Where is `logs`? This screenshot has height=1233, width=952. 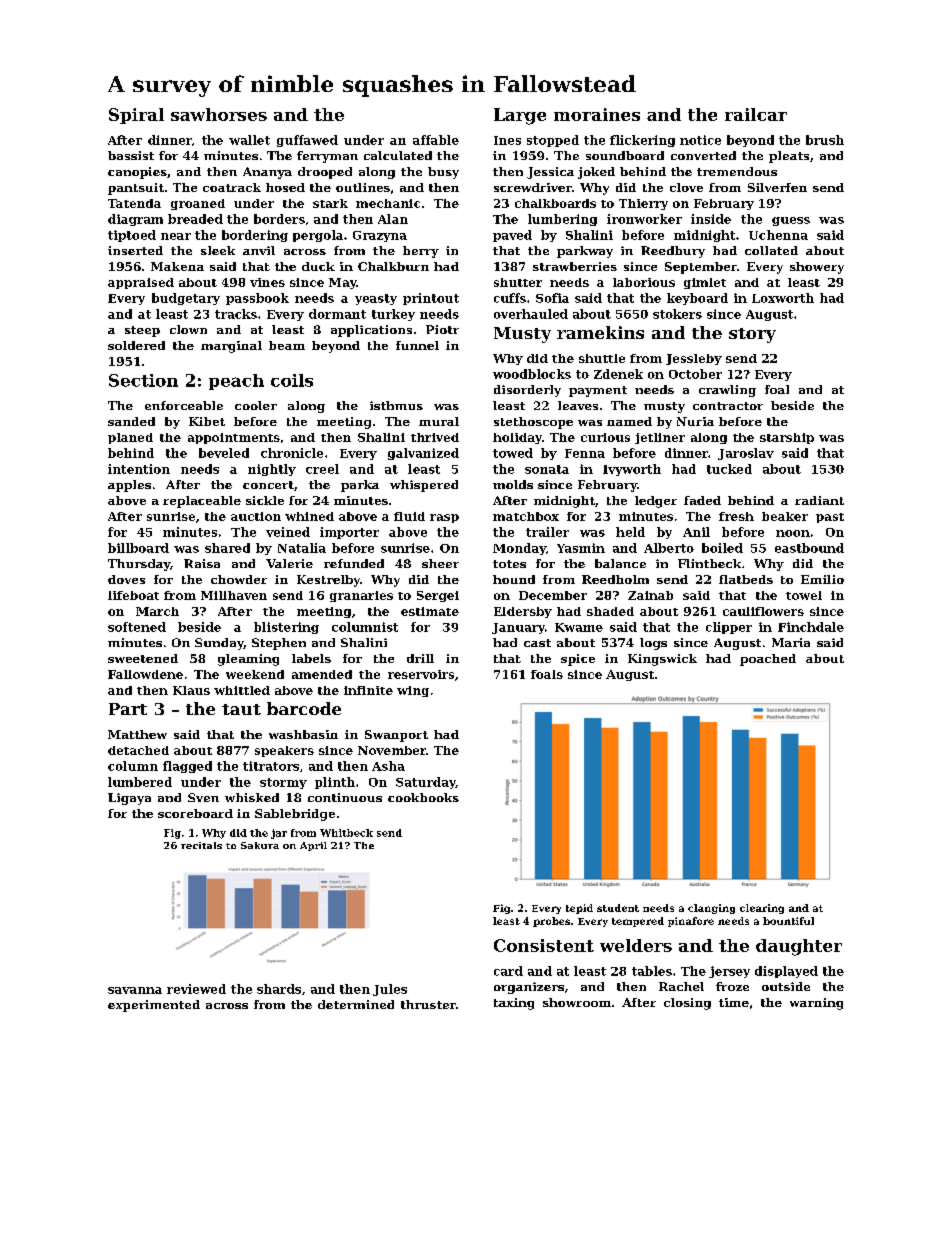 logs is located at coordinates (653, 644).
